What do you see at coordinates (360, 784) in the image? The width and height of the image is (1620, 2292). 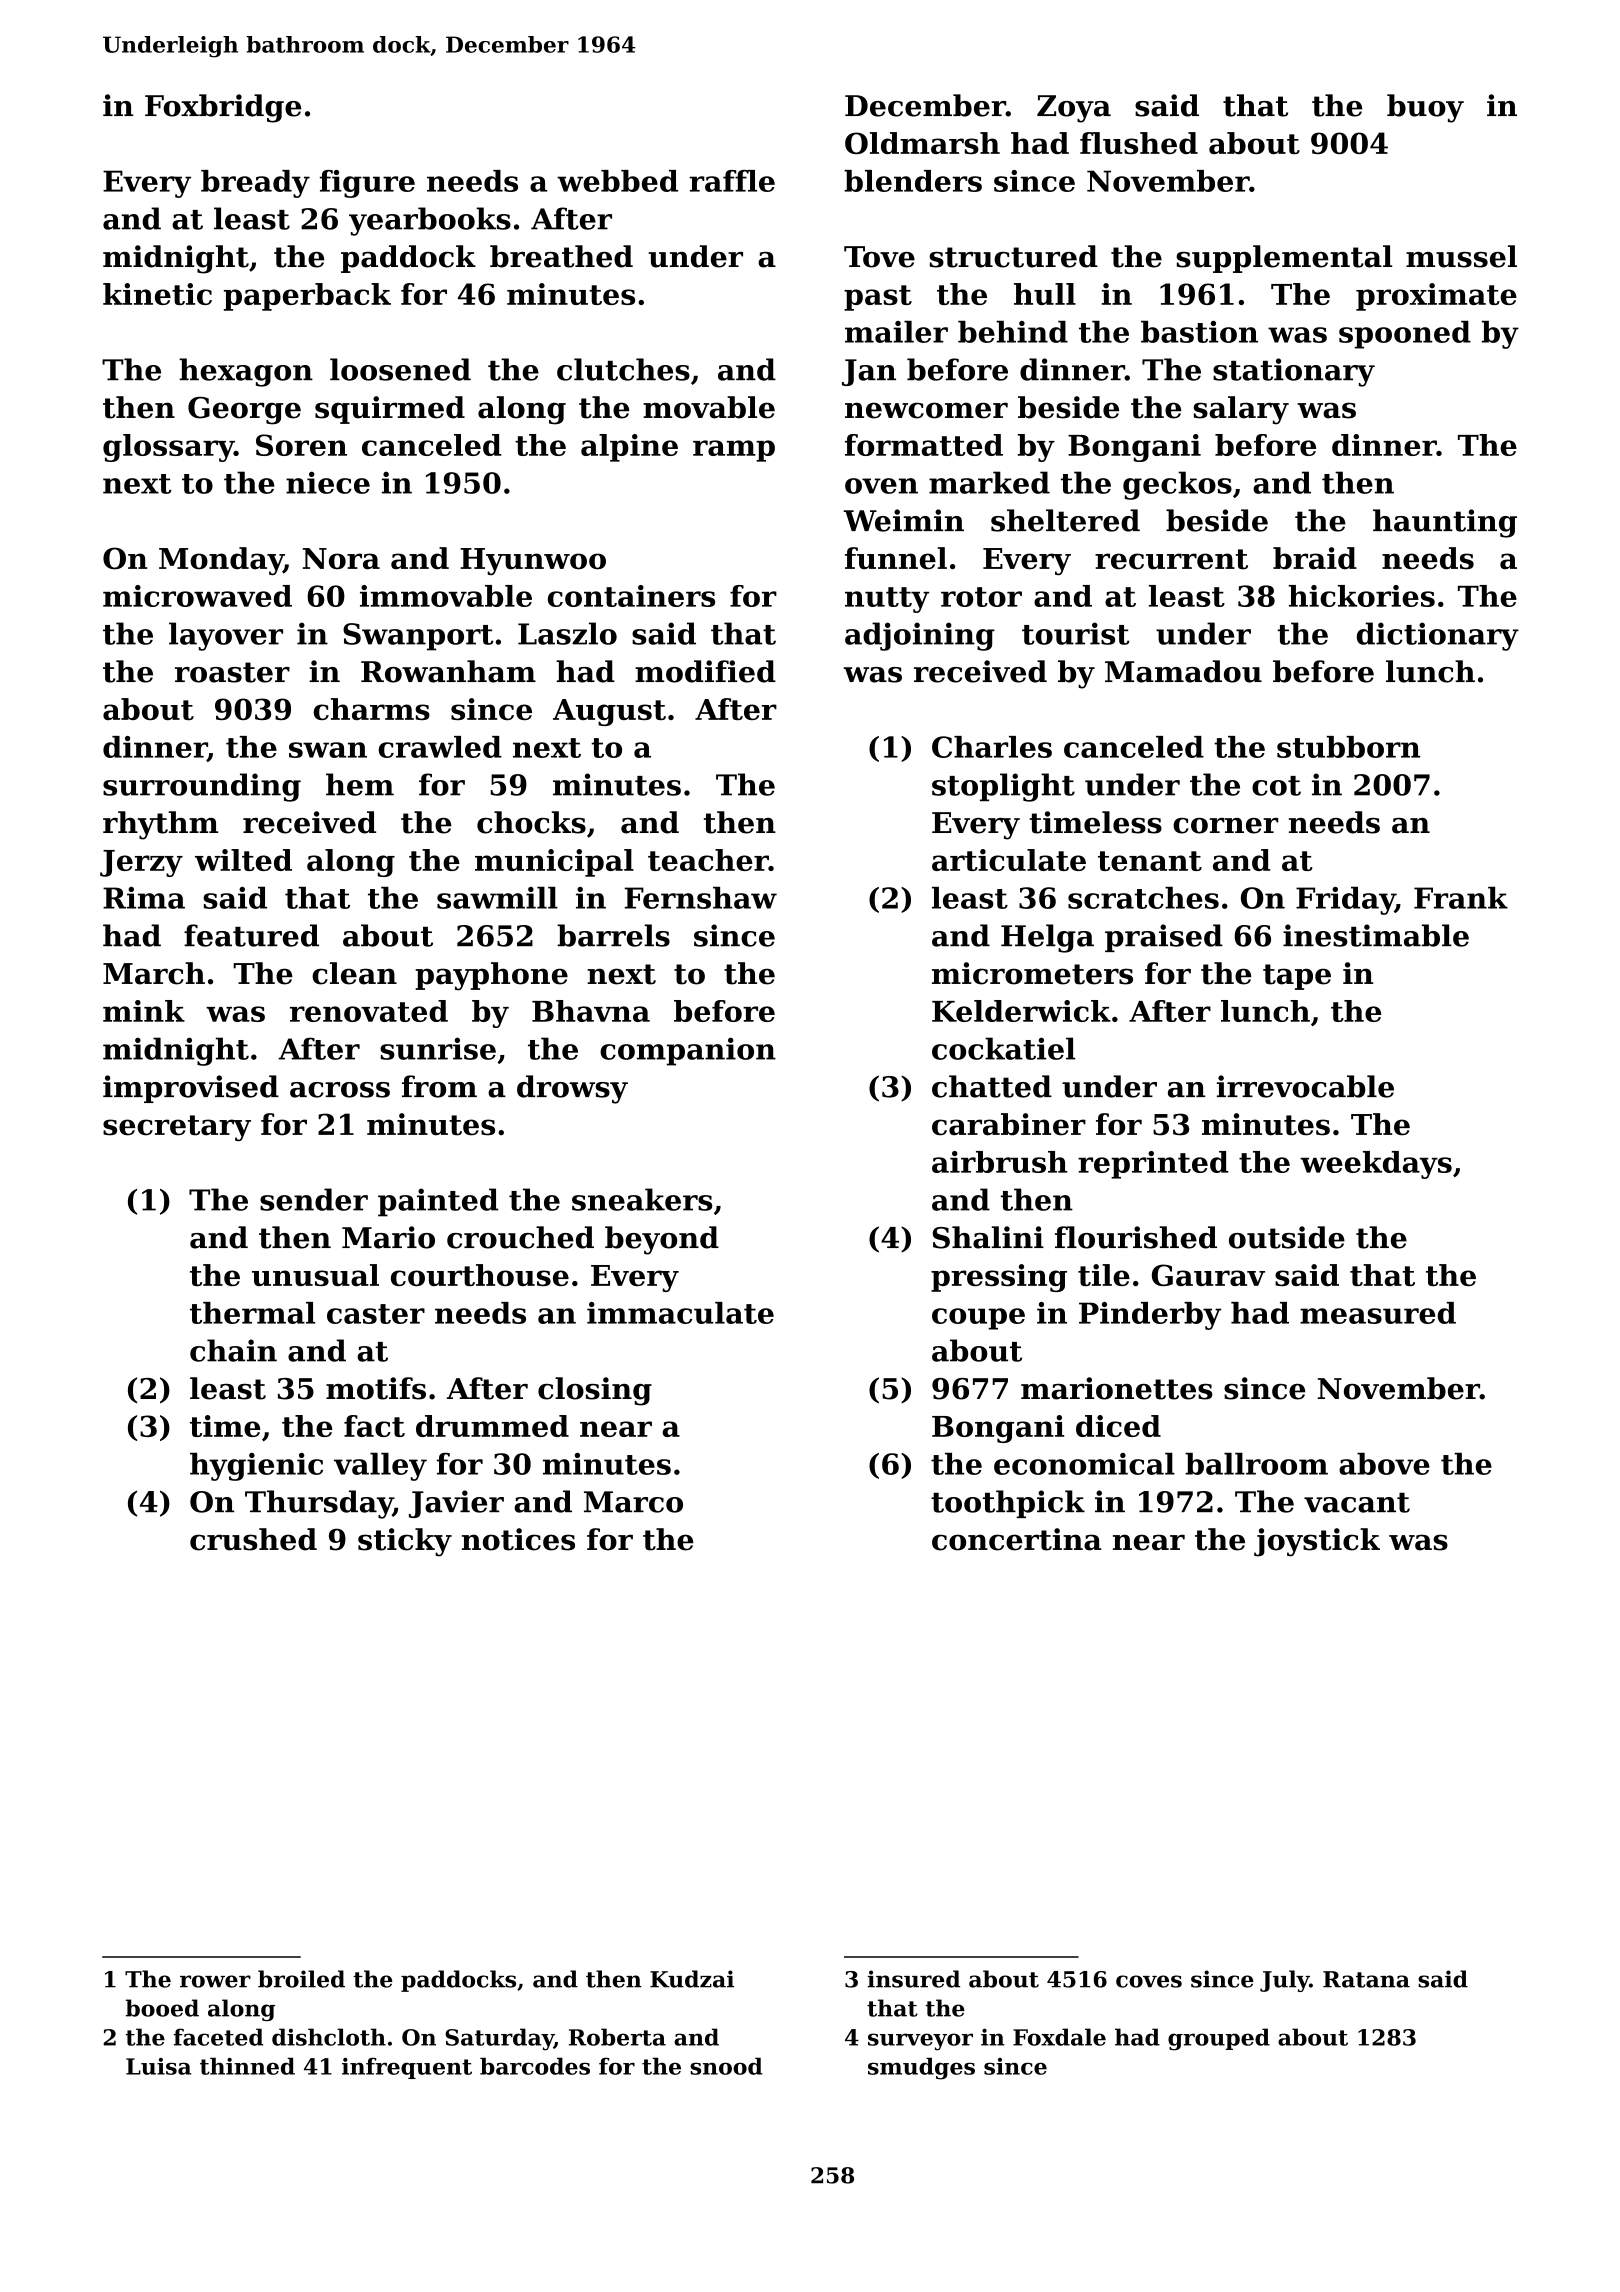 I see `hem` at bounding box center [360, 784].
